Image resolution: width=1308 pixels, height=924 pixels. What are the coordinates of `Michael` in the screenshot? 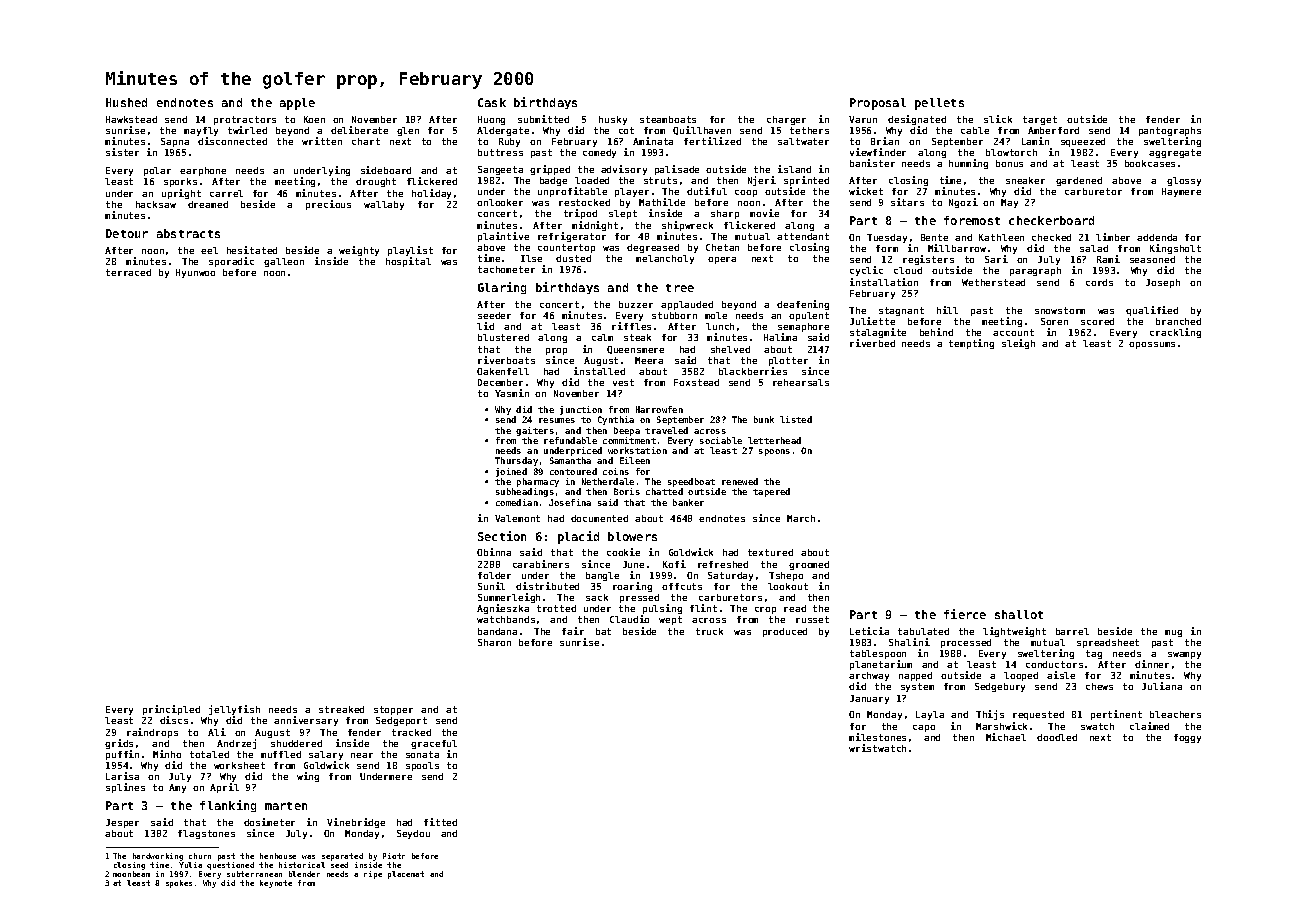 It's located at (1006, 737).
